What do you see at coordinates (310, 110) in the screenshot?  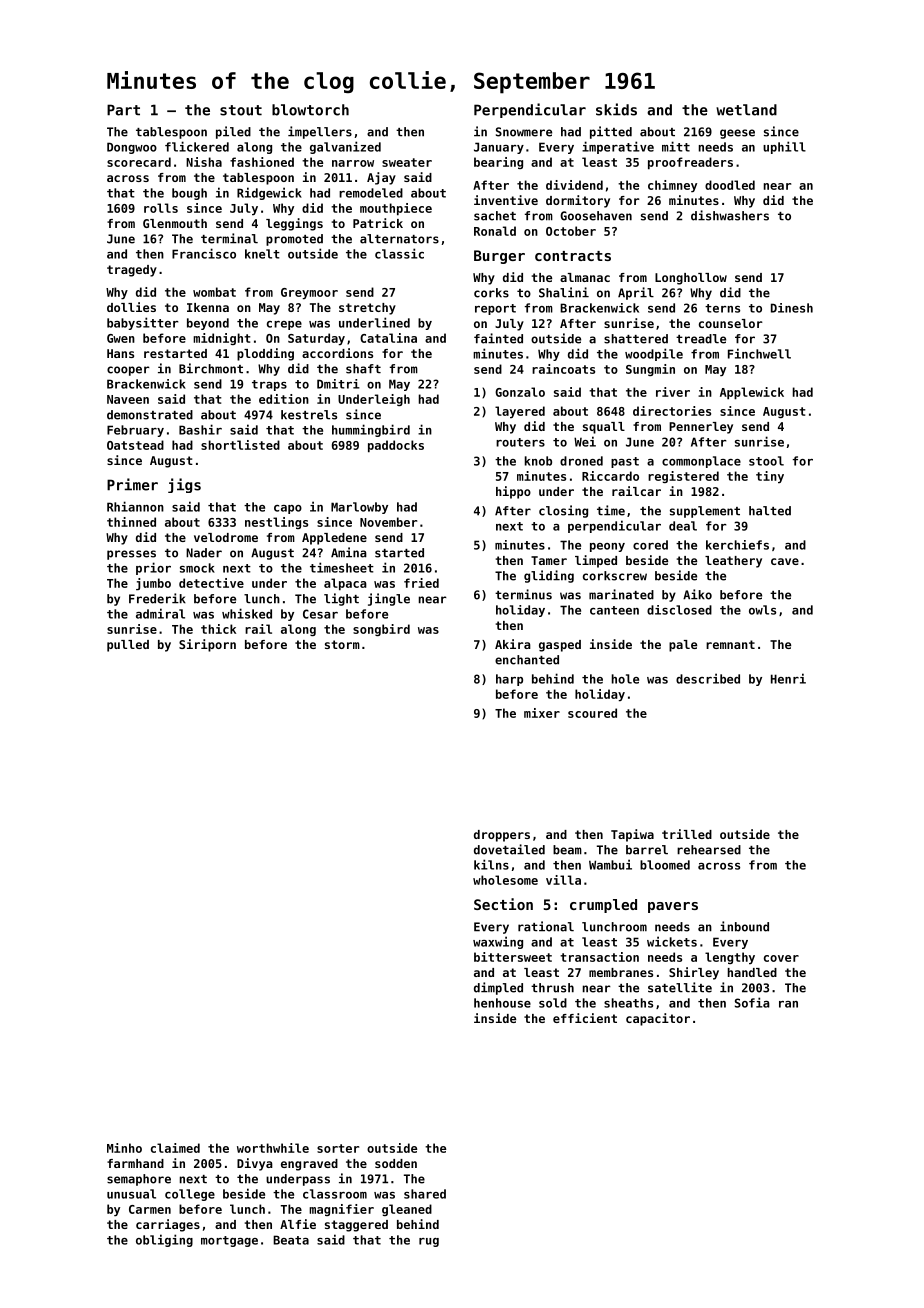 I see `blowtorch` at bounding box center [310, 110].
